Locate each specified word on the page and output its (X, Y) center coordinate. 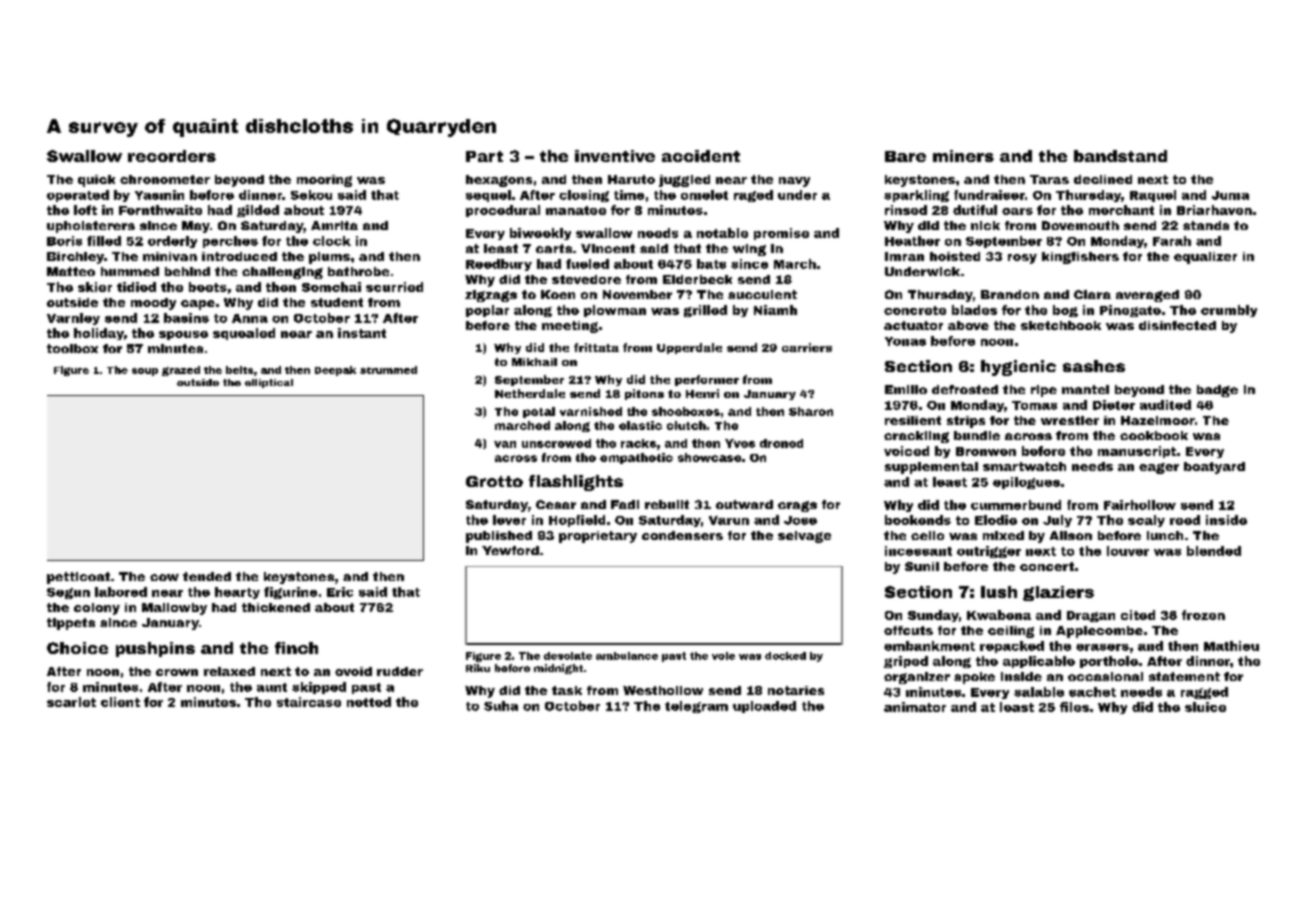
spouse (183, 335)
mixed (1003, 535)
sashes (1094, 366)
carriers (807, 347)
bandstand (1120, 156)
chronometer (165, 179)
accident (701, 156)
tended (207, 576)
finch (296, 648)
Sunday (933, 616)
